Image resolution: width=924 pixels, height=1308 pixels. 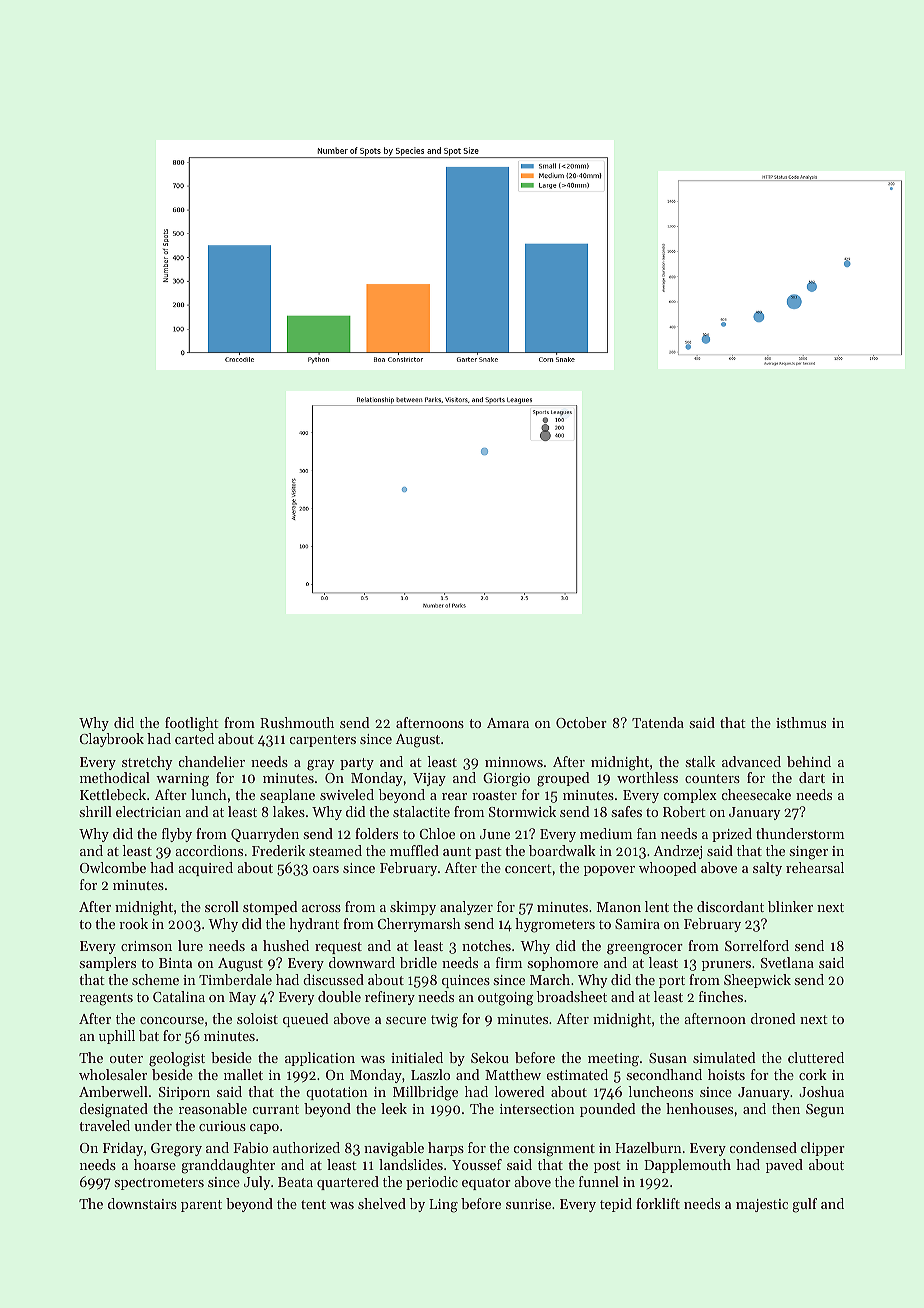 What do you see at coordinates (757, 945) in the image?
I see `Sorrelford` at bounding box center [757, 945].
